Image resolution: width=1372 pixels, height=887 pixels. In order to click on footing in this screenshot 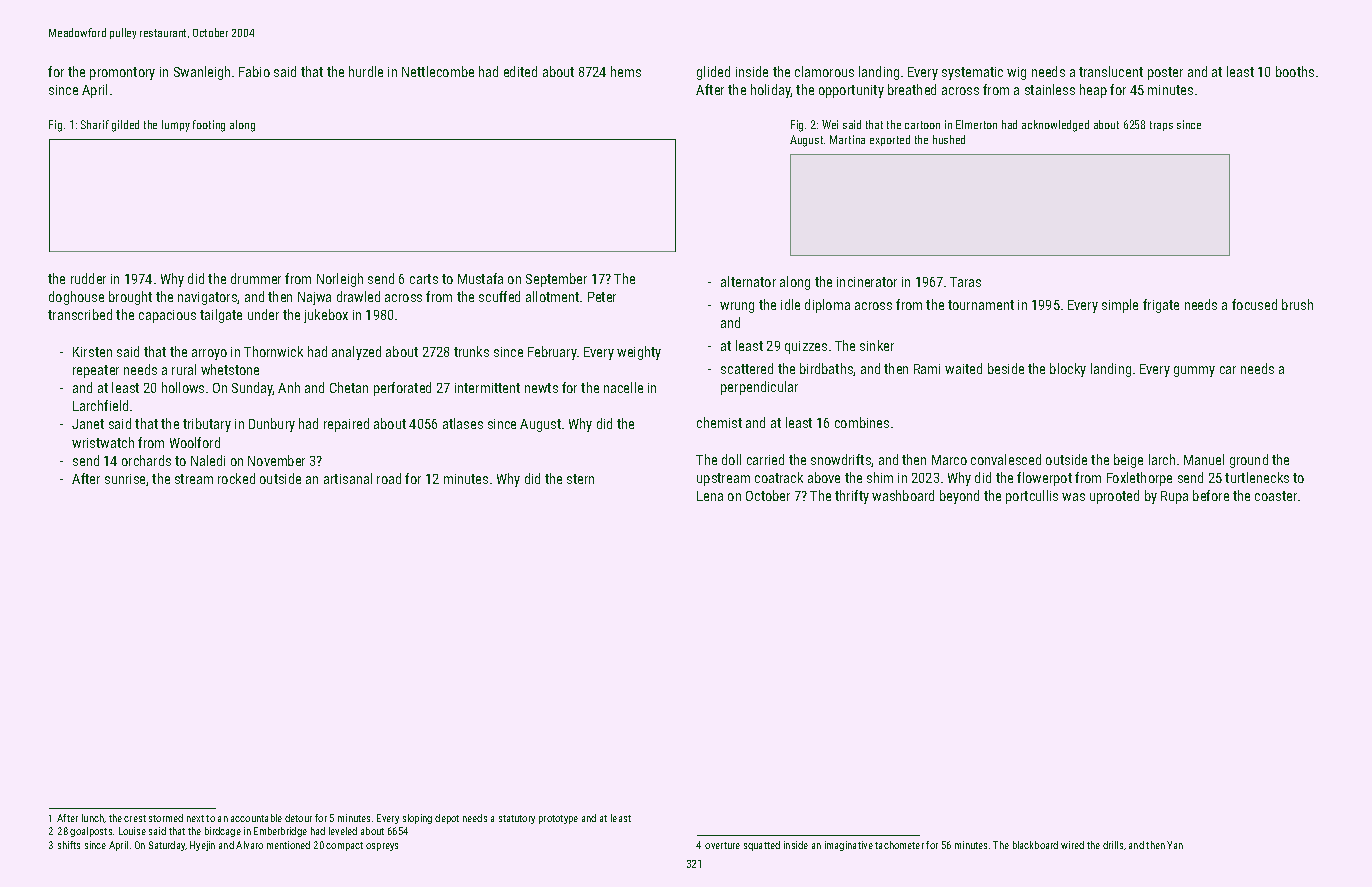, I will do `click(209, 126)`.
